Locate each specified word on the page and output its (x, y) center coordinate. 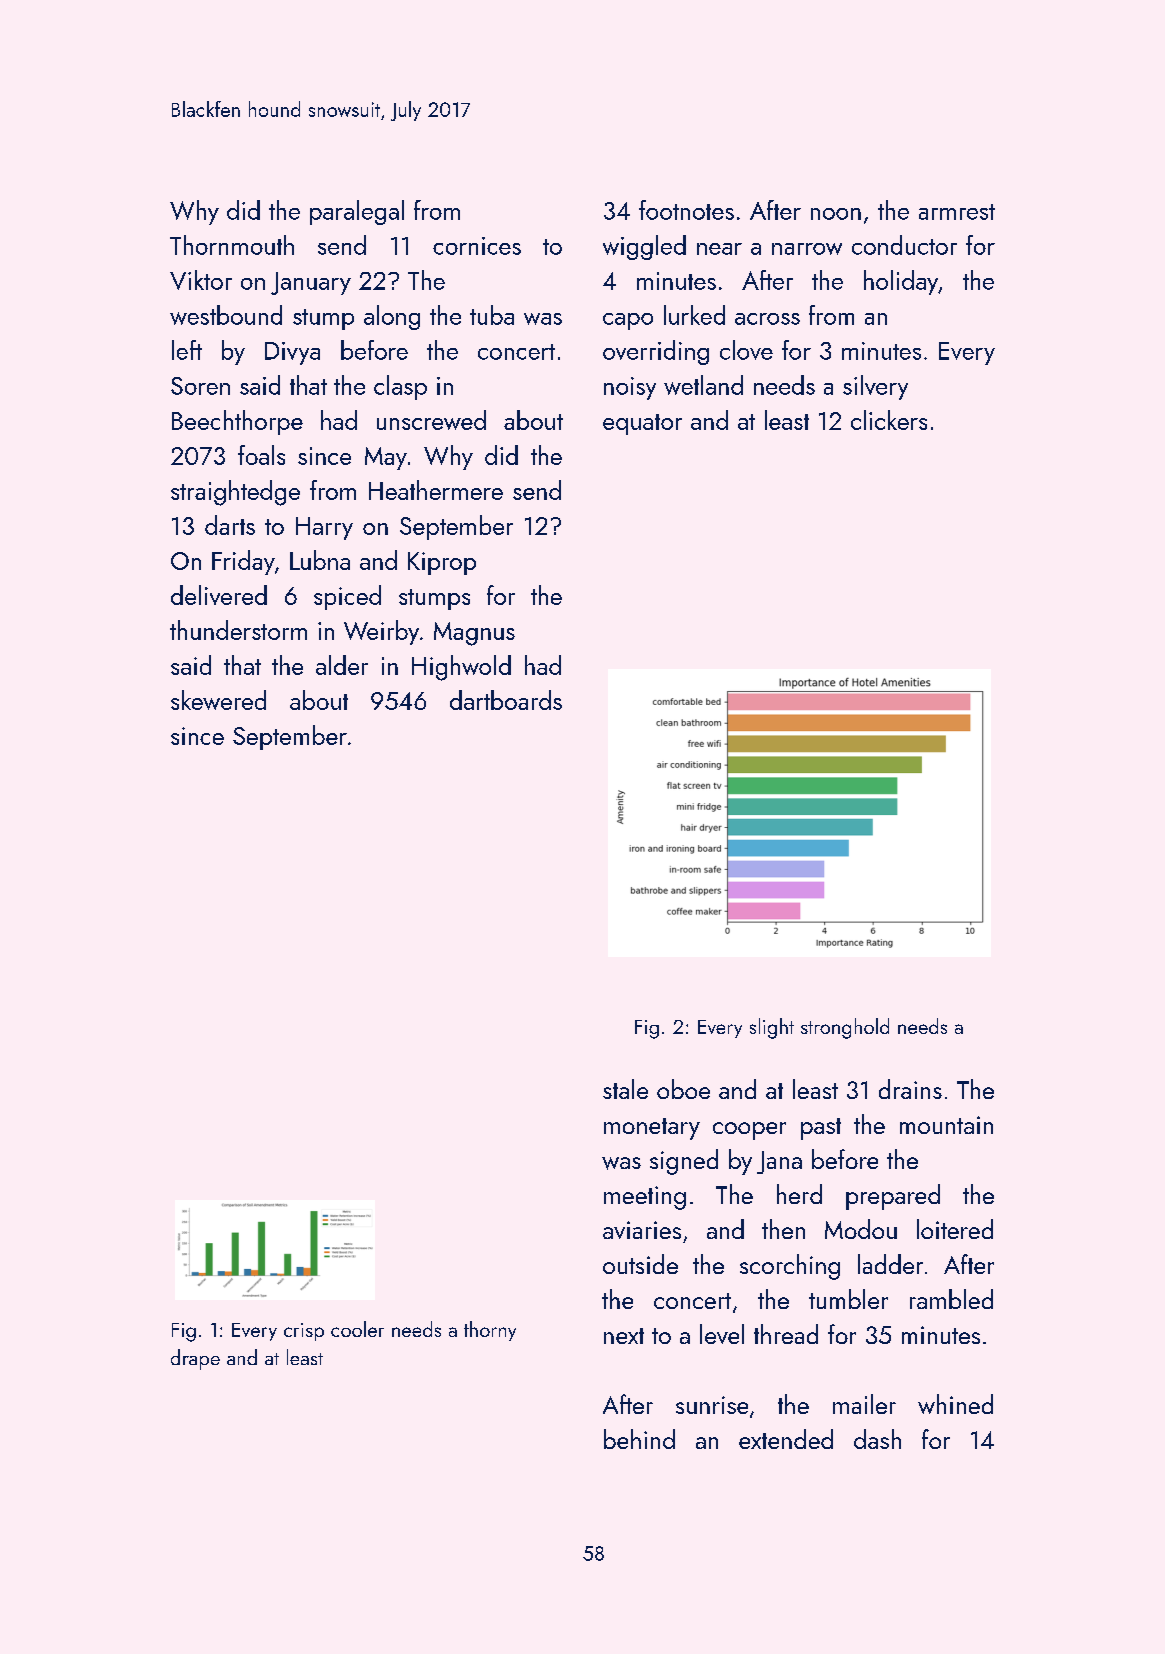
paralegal (357, 212)
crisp (304, 1332)
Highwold (461, 668)
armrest (957, 212)
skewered (218, 700)
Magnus (474, 634)
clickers (889, 420)
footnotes (686, 210)
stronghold (845, 1028)
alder (342, 665)
